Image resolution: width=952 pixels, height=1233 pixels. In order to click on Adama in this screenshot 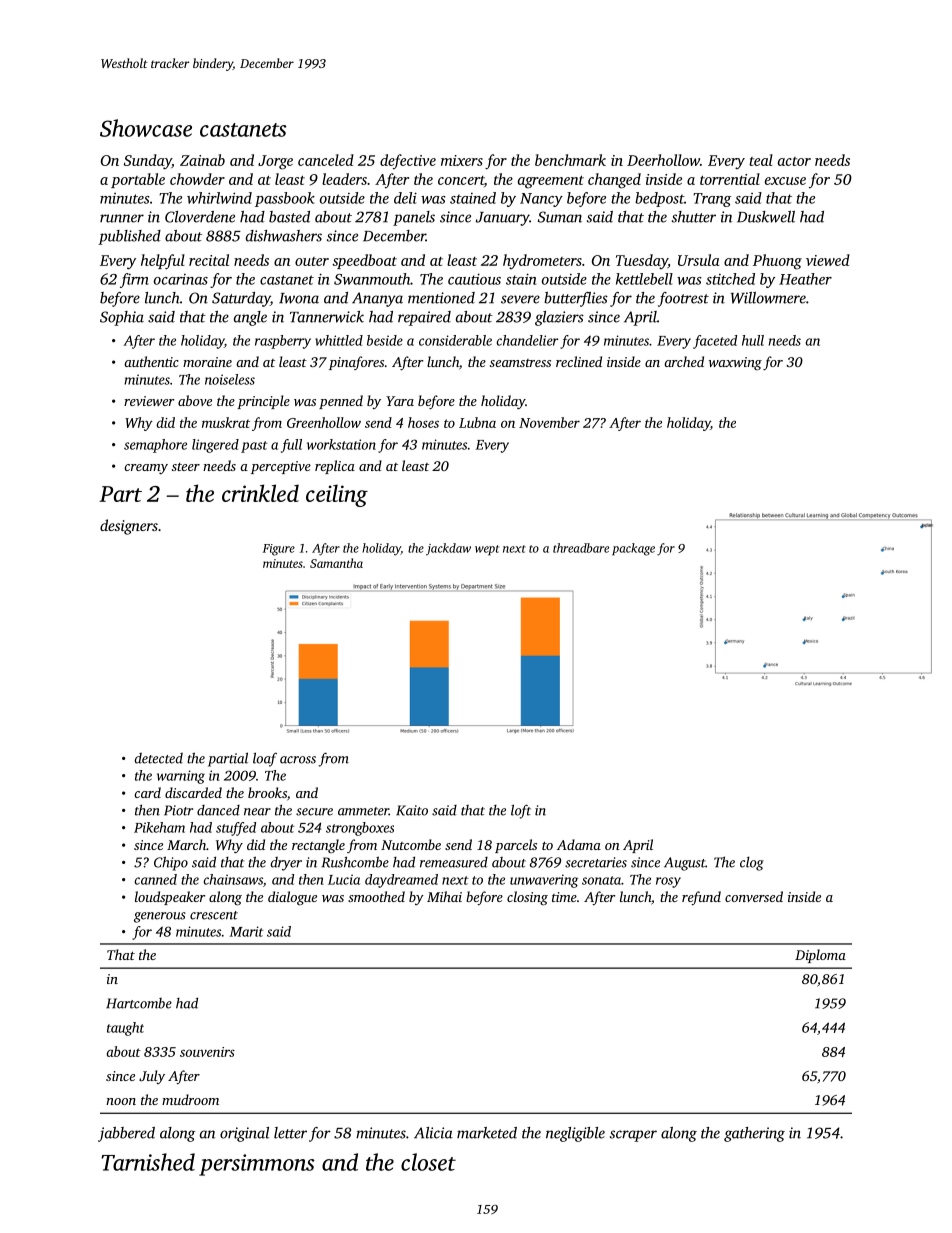, I will do `click(579, 844)`.
